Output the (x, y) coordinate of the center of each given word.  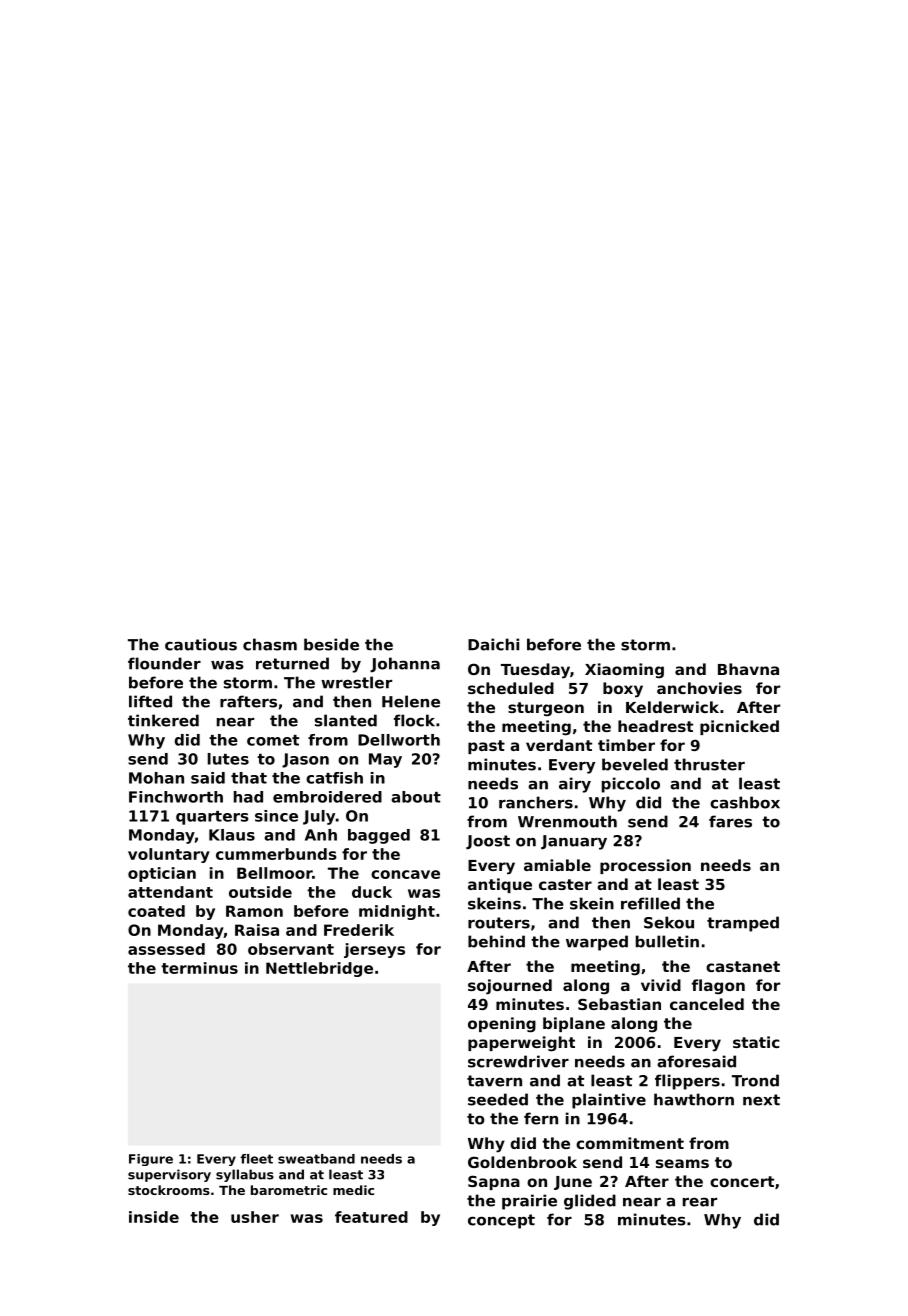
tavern (494, 1081)
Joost (488, 842)
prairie (529, 1202)
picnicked (739, 727)
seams (682, 1163)
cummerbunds (276, 854)
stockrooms (169, 1190)
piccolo (631, 785)
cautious (201, 644)
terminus (199, 968)
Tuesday (535, 671)
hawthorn (694, 1099)
